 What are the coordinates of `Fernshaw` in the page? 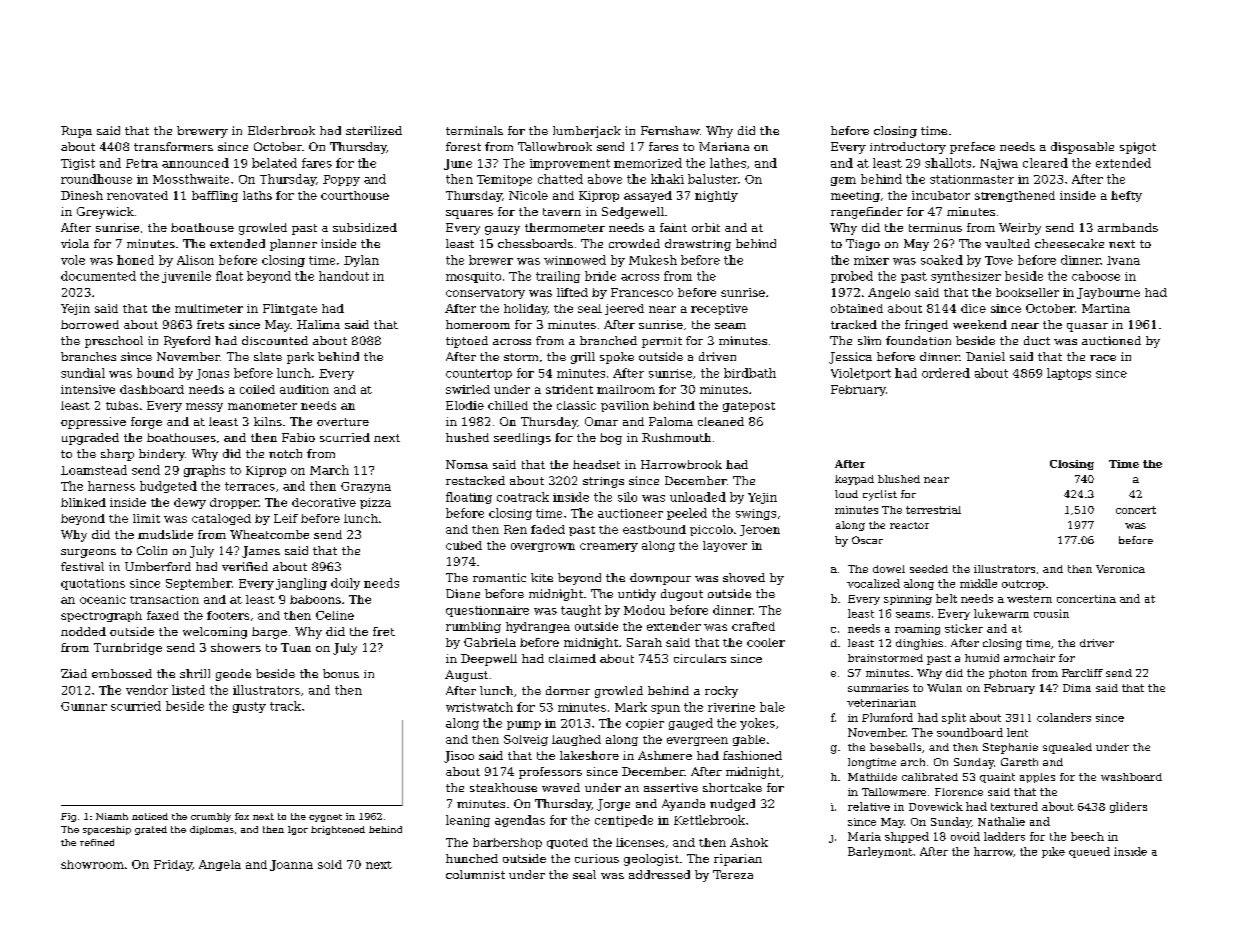 It's located at (670, 130).
